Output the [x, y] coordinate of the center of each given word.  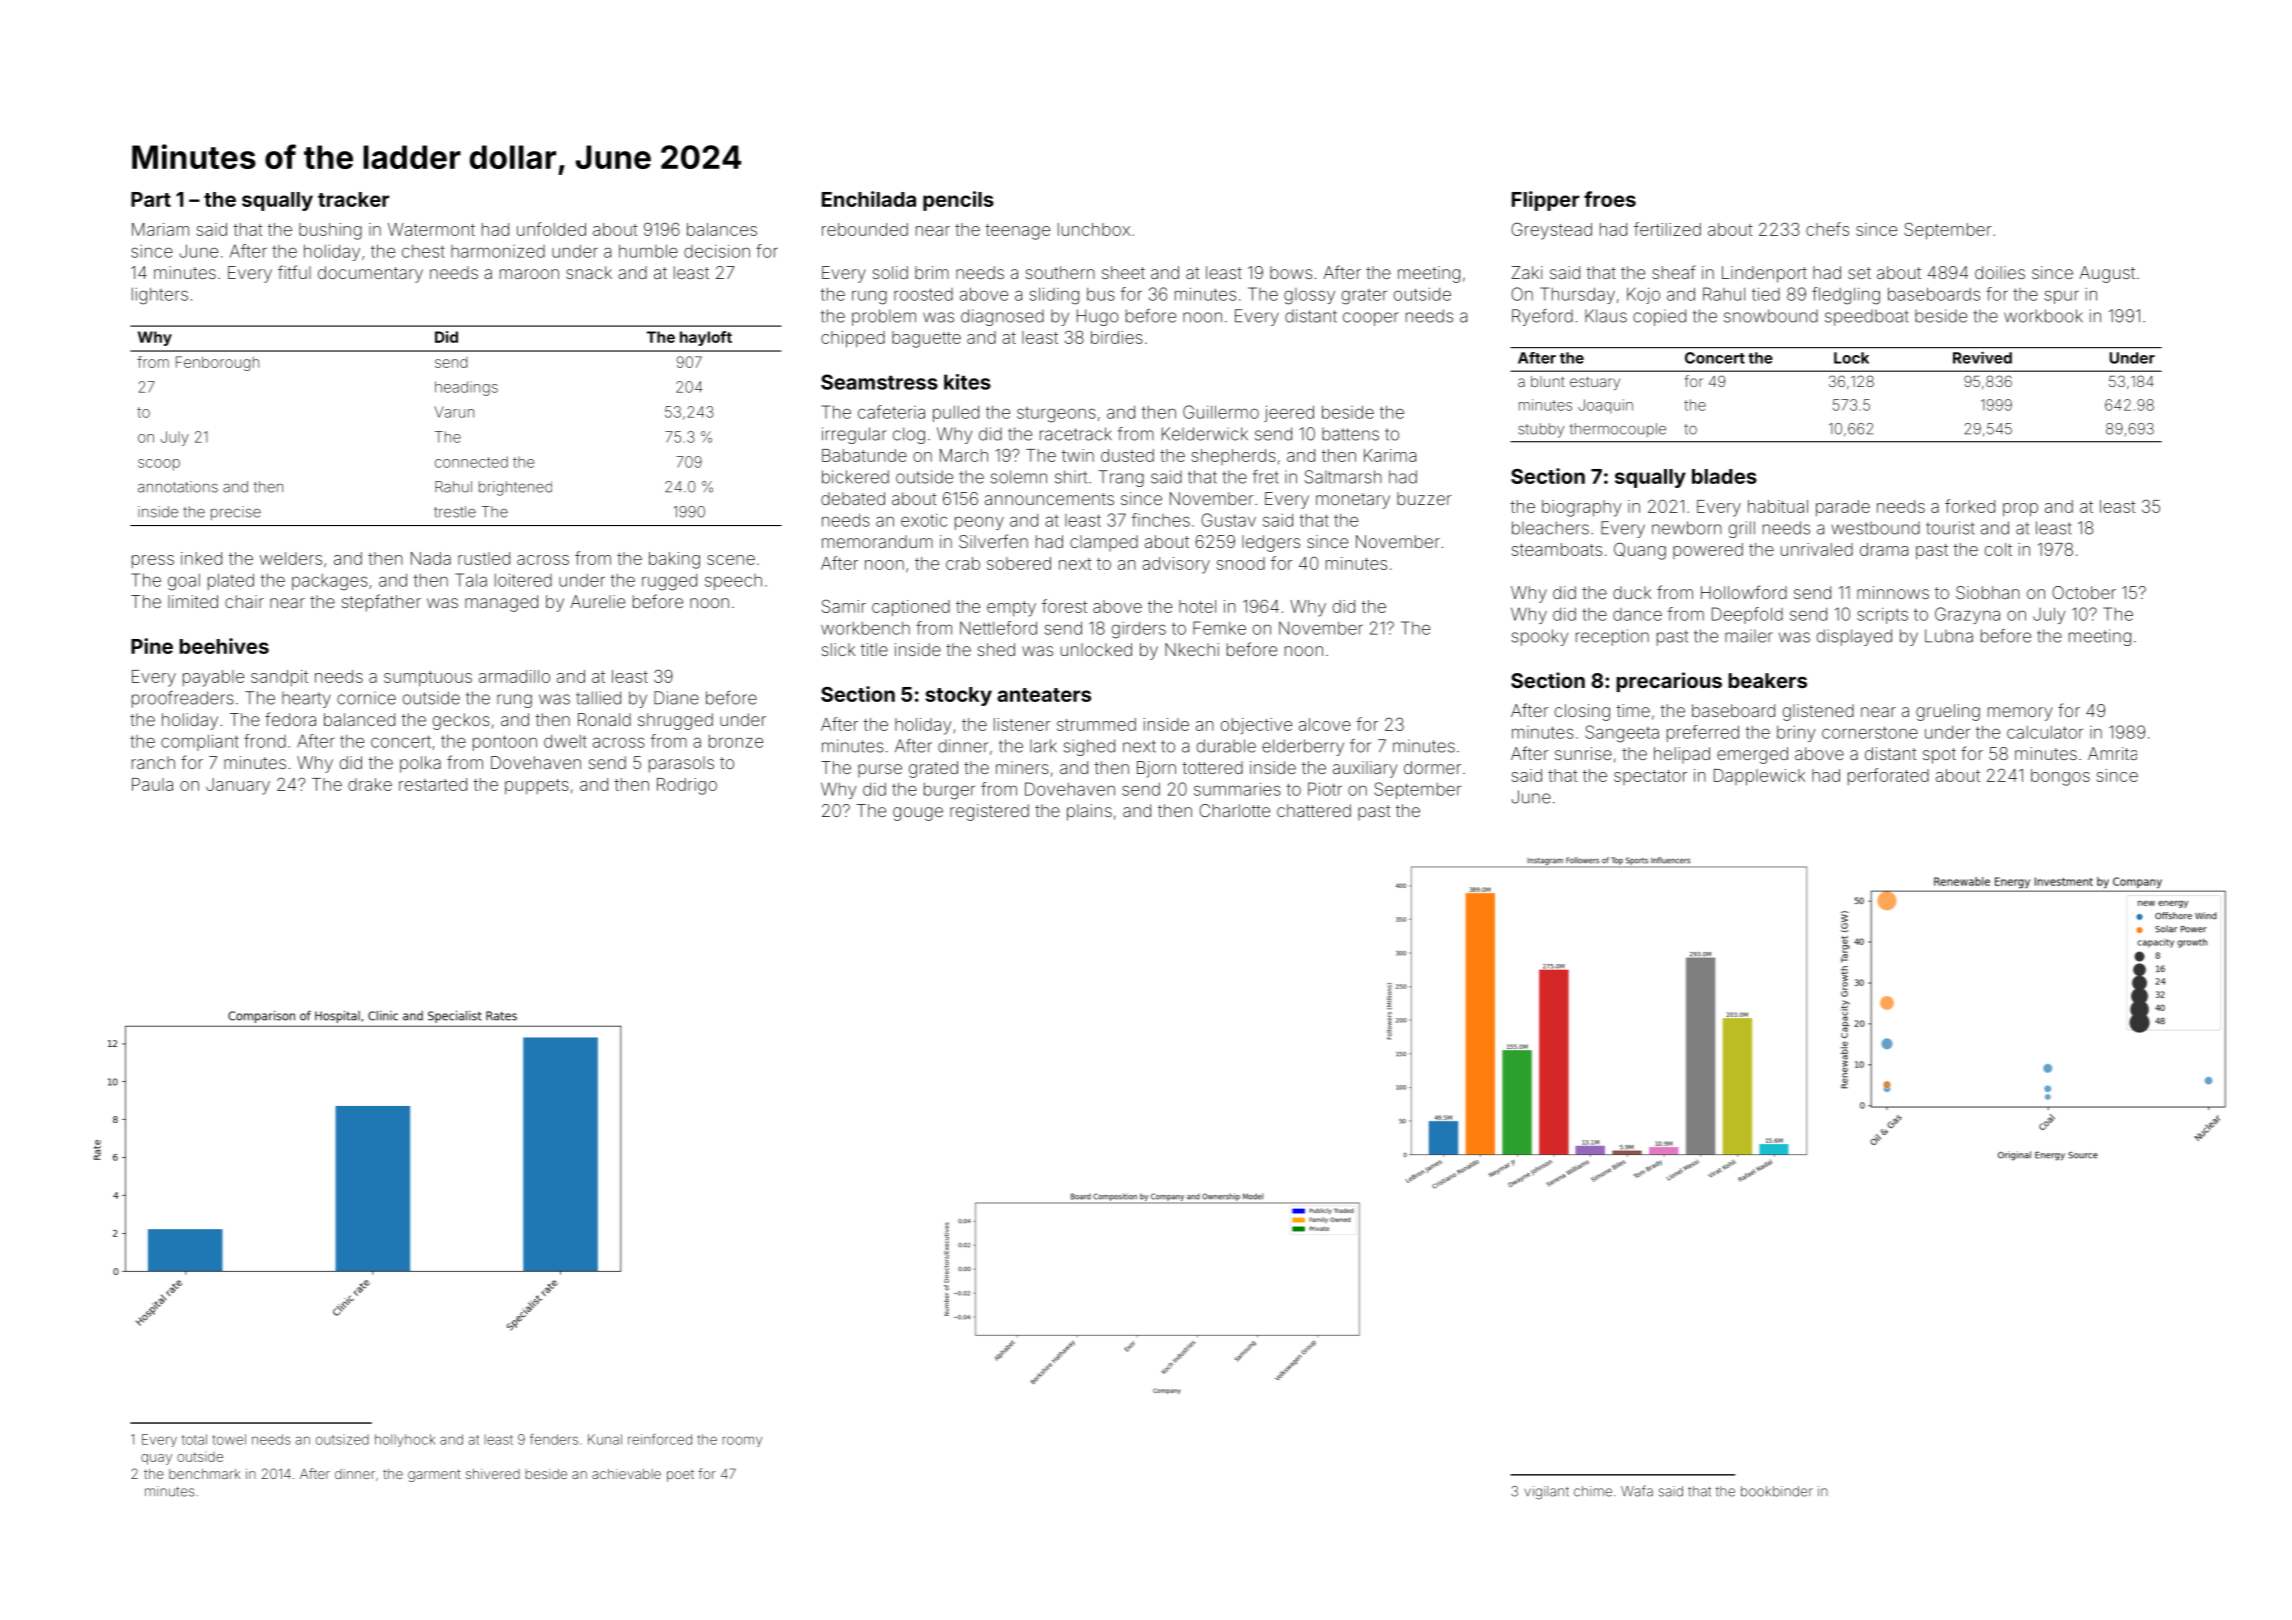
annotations [178, 487]
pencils [958, 201]
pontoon [505, 743]
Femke [1219, 628]
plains [1089, 812]
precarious [1669, 682]
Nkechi [1192, 649]
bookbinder [1777, 1491]
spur [2062, 297]
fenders [554, 1439]
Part [151, 199]
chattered [1314, 810]
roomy [742, 1441]
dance [1637, 614]
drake [370, 784]
